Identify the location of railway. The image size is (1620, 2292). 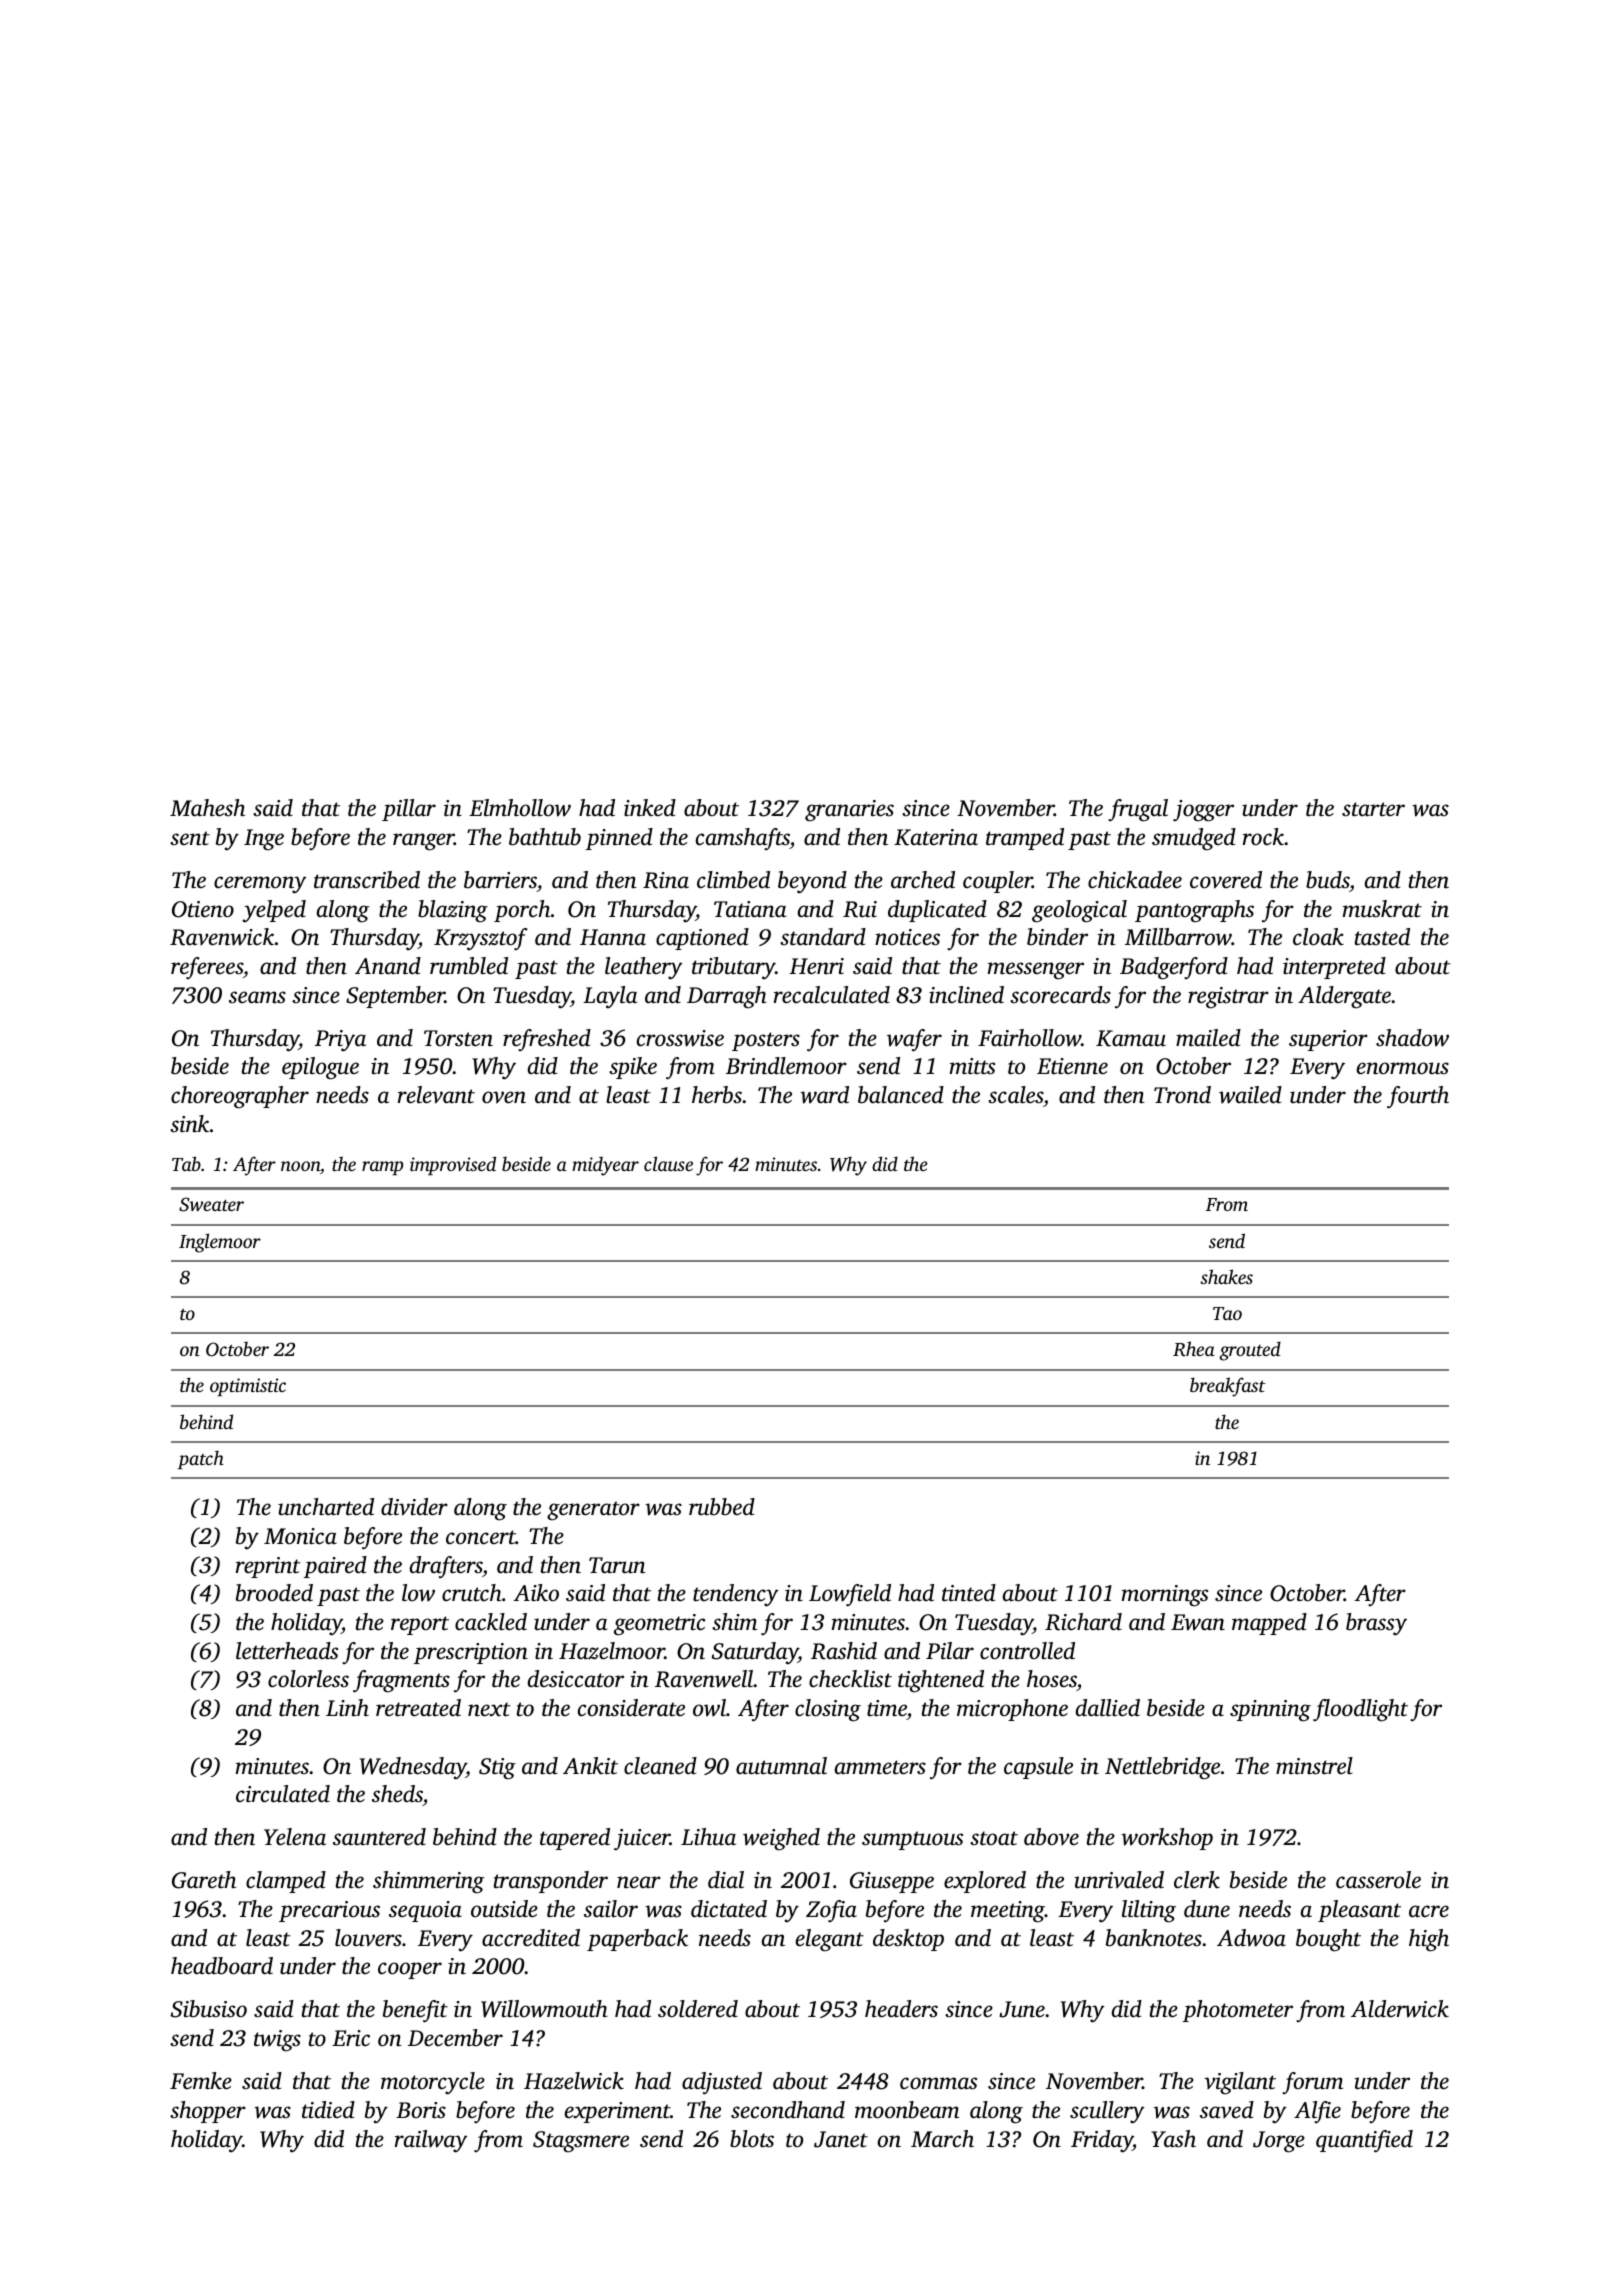
(431, 2141).
